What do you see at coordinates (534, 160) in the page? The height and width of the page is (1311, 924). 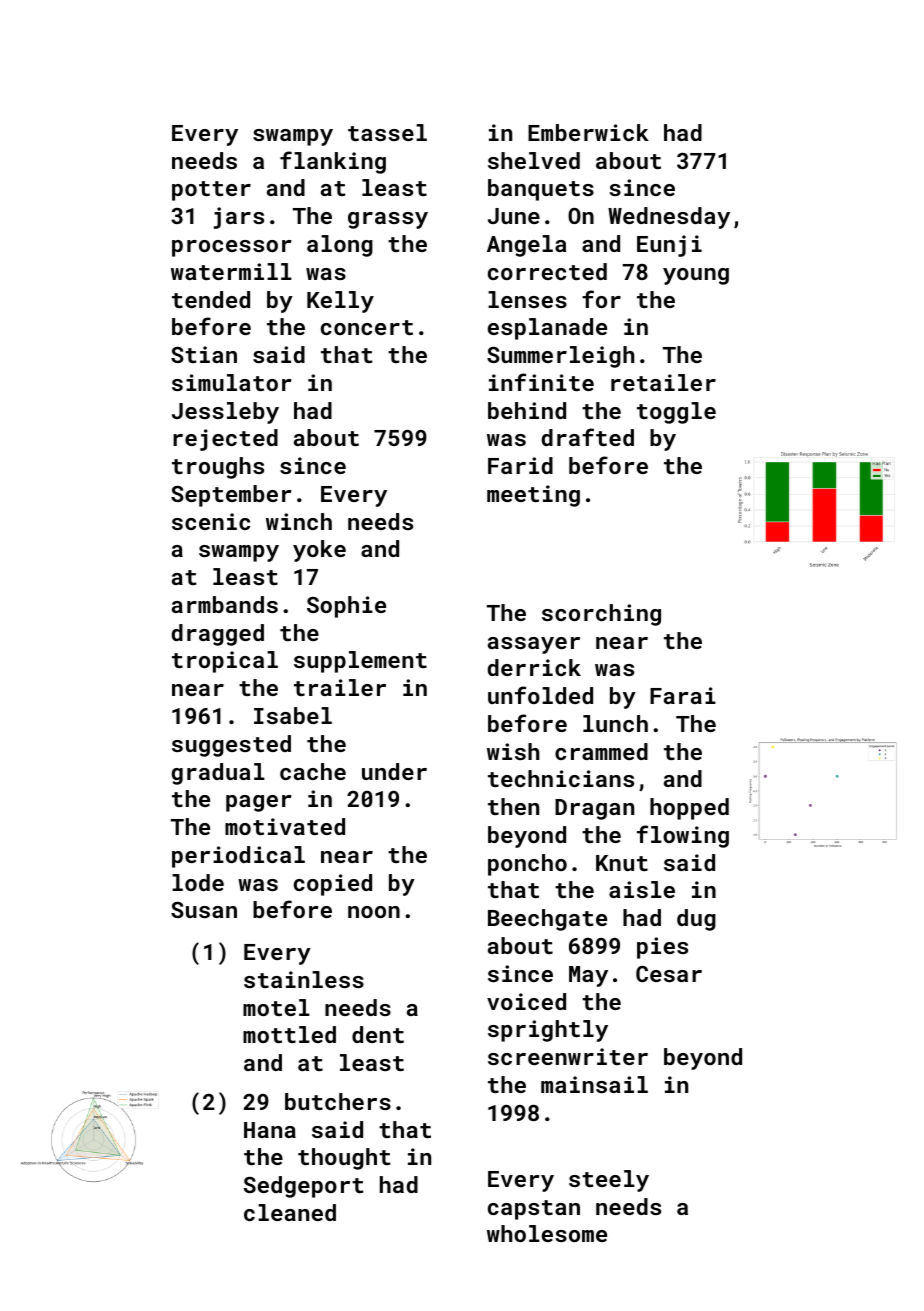 I see `shelved` at bounding box center [534, 160].
